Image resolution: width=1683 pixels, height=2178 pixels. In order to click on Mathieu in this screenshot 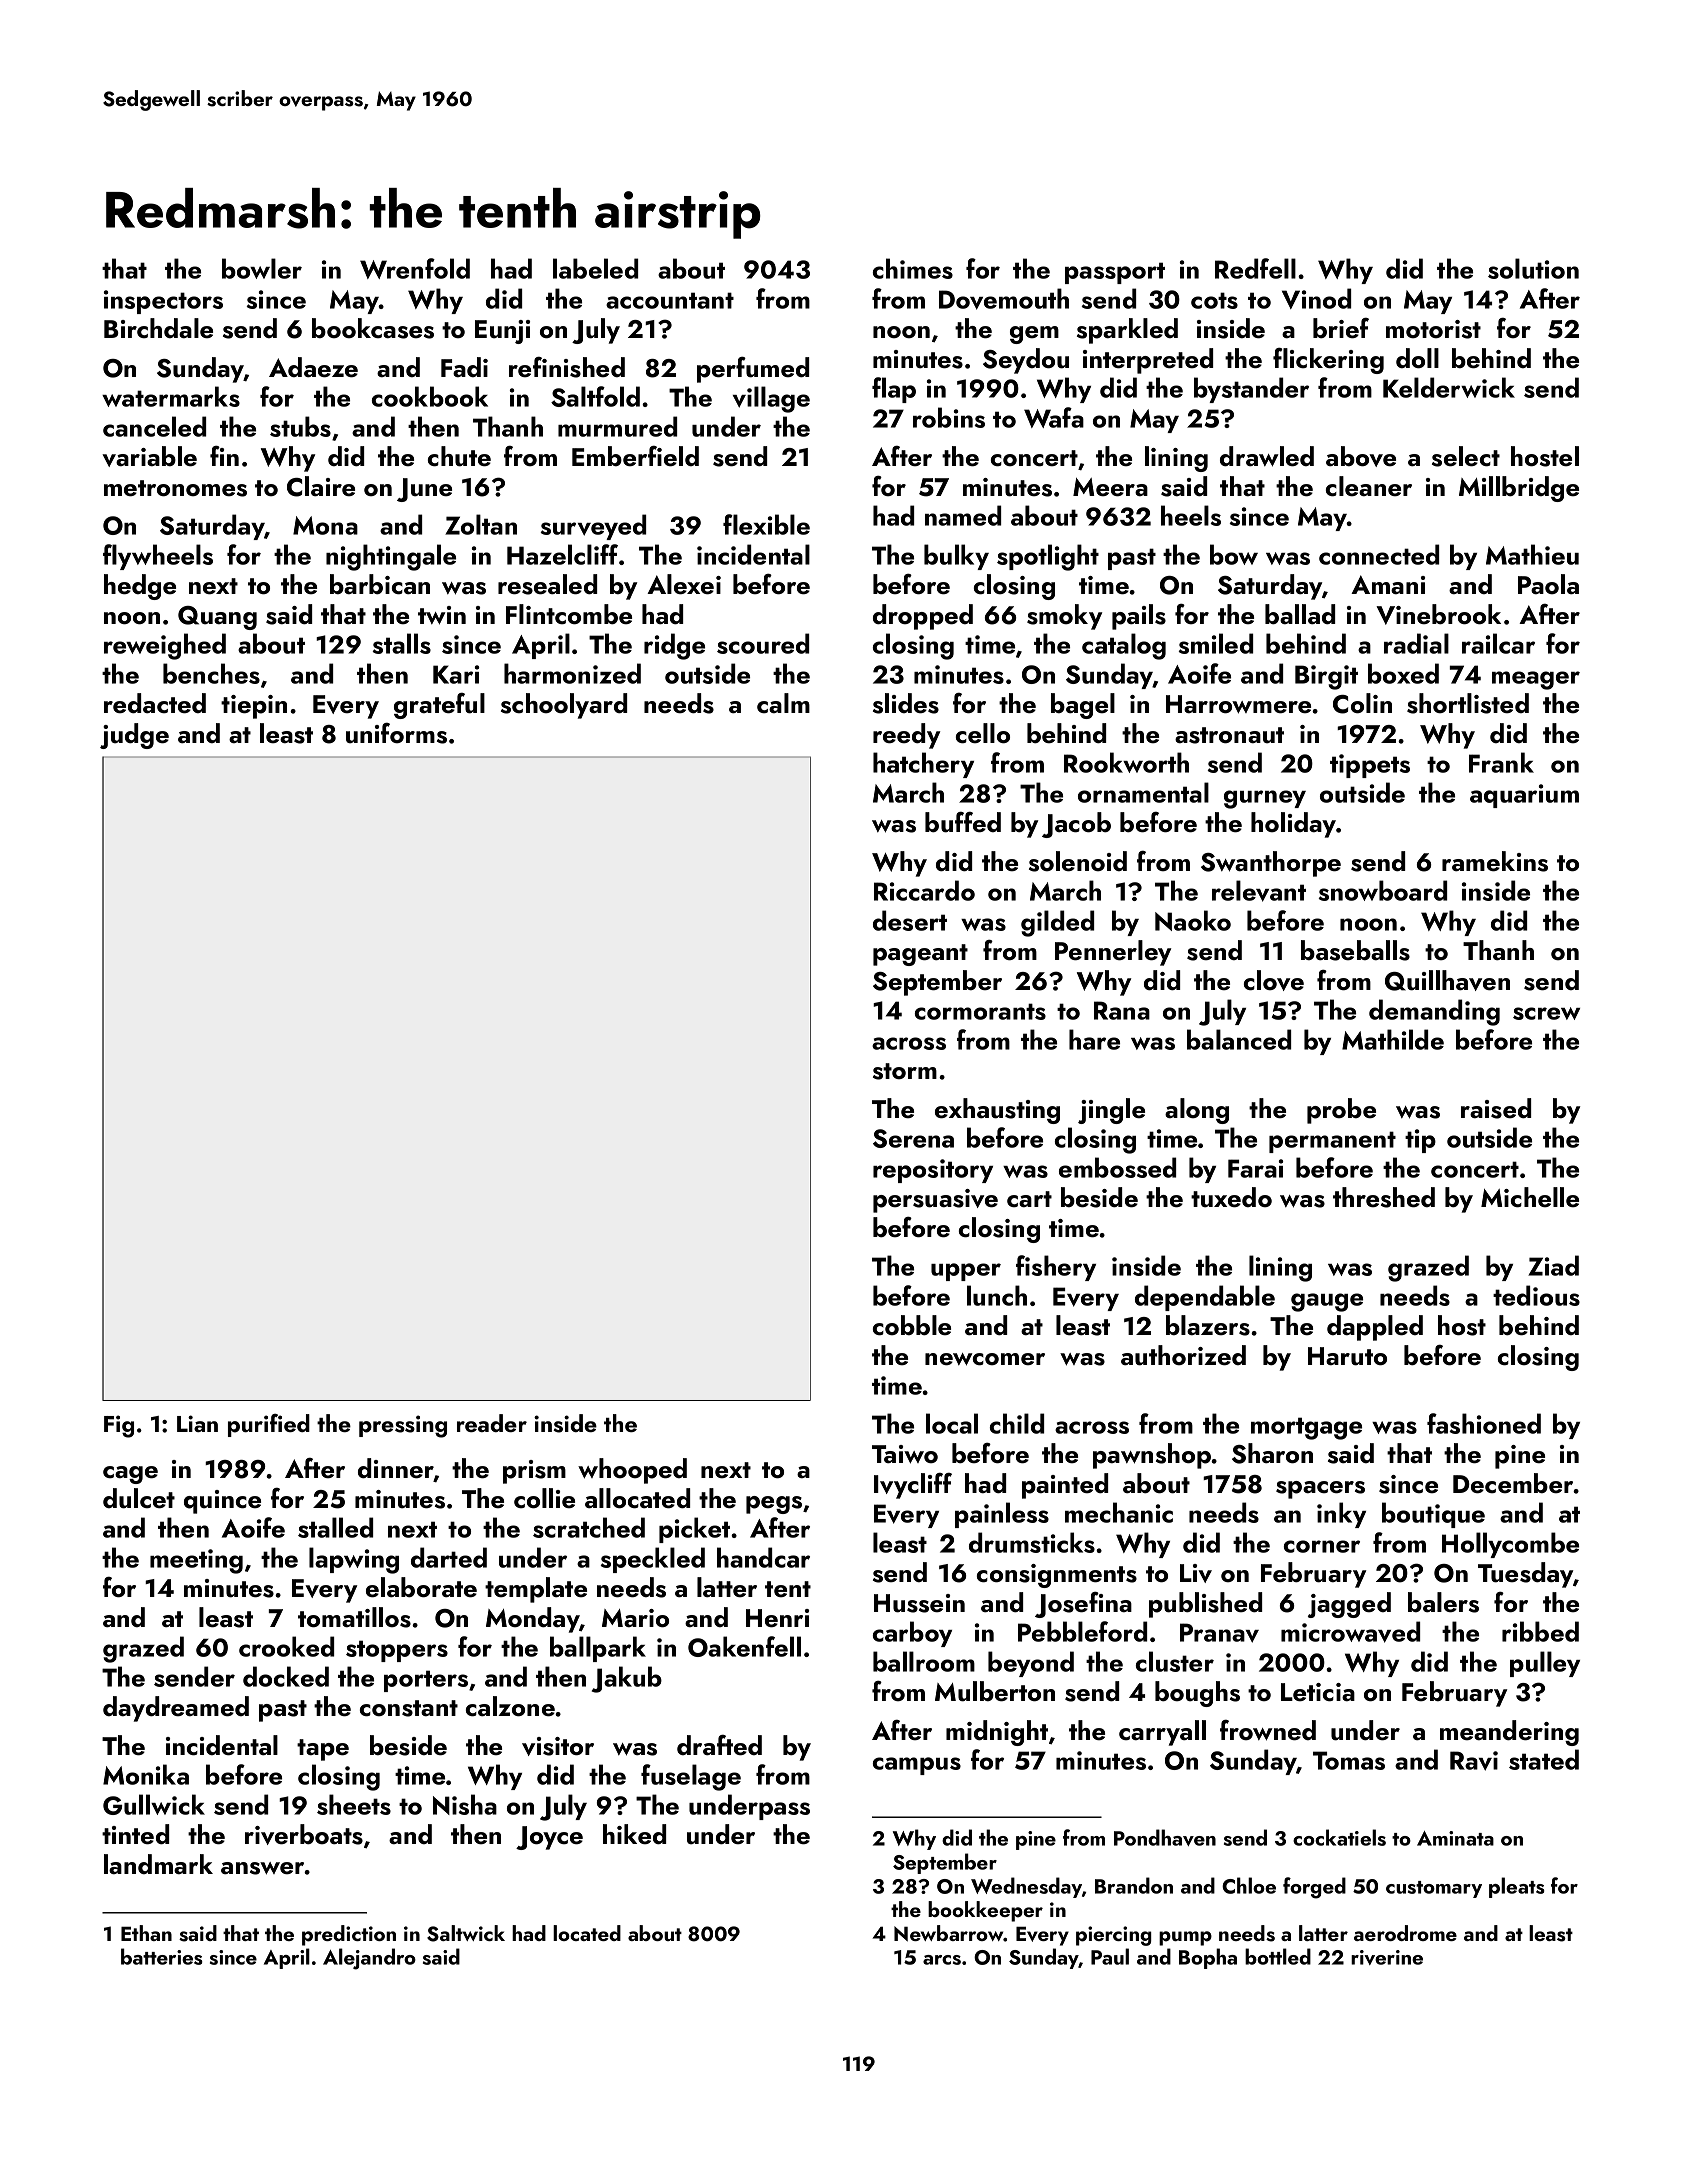, I will do `click(1532, 554)`.
